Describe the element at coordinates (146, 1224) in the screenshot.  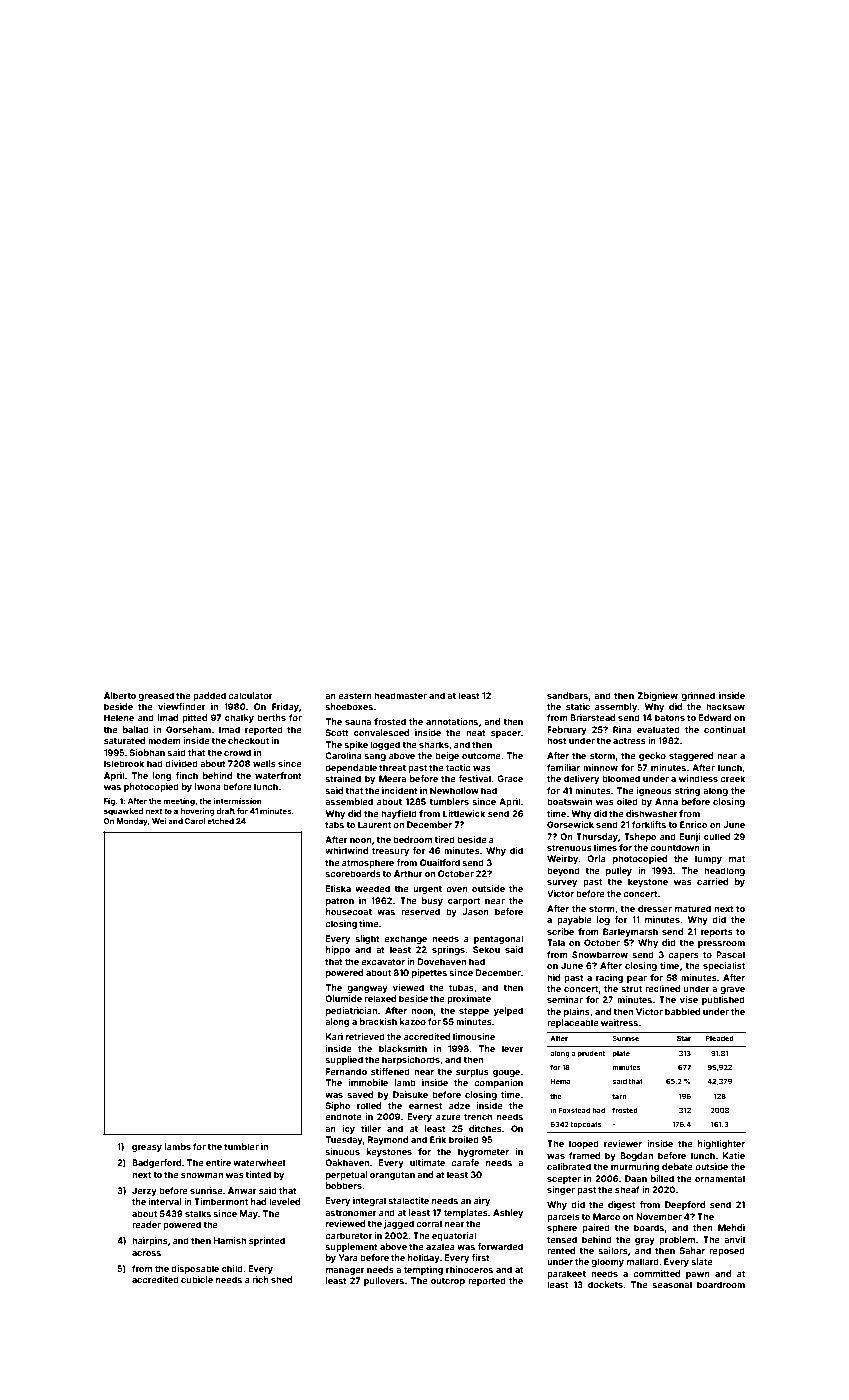
I see `reader` at that location.
